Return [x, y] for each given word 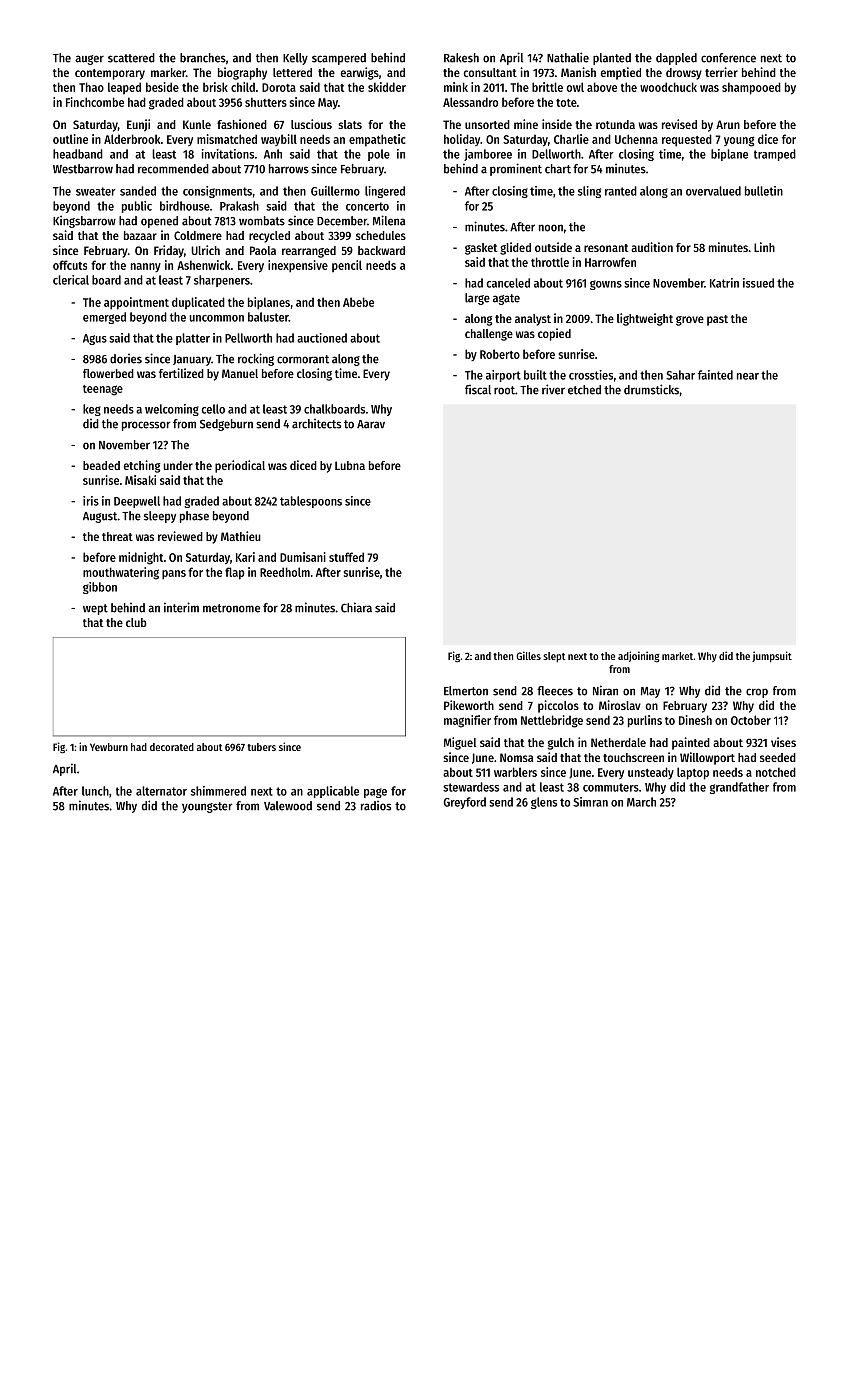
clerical [71, 280]
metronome [231, 608]
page [375, 793]
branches [203, 58]
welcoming [172, 410]
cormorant [303, 359]
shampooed [751, 88]
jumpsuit [772, 657]
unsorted [487, 124]
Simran [590, 802]
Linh [764, 247]
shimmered [218, 791]
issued [758, 283]
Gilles [528, 655]
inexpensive [298, 266]
